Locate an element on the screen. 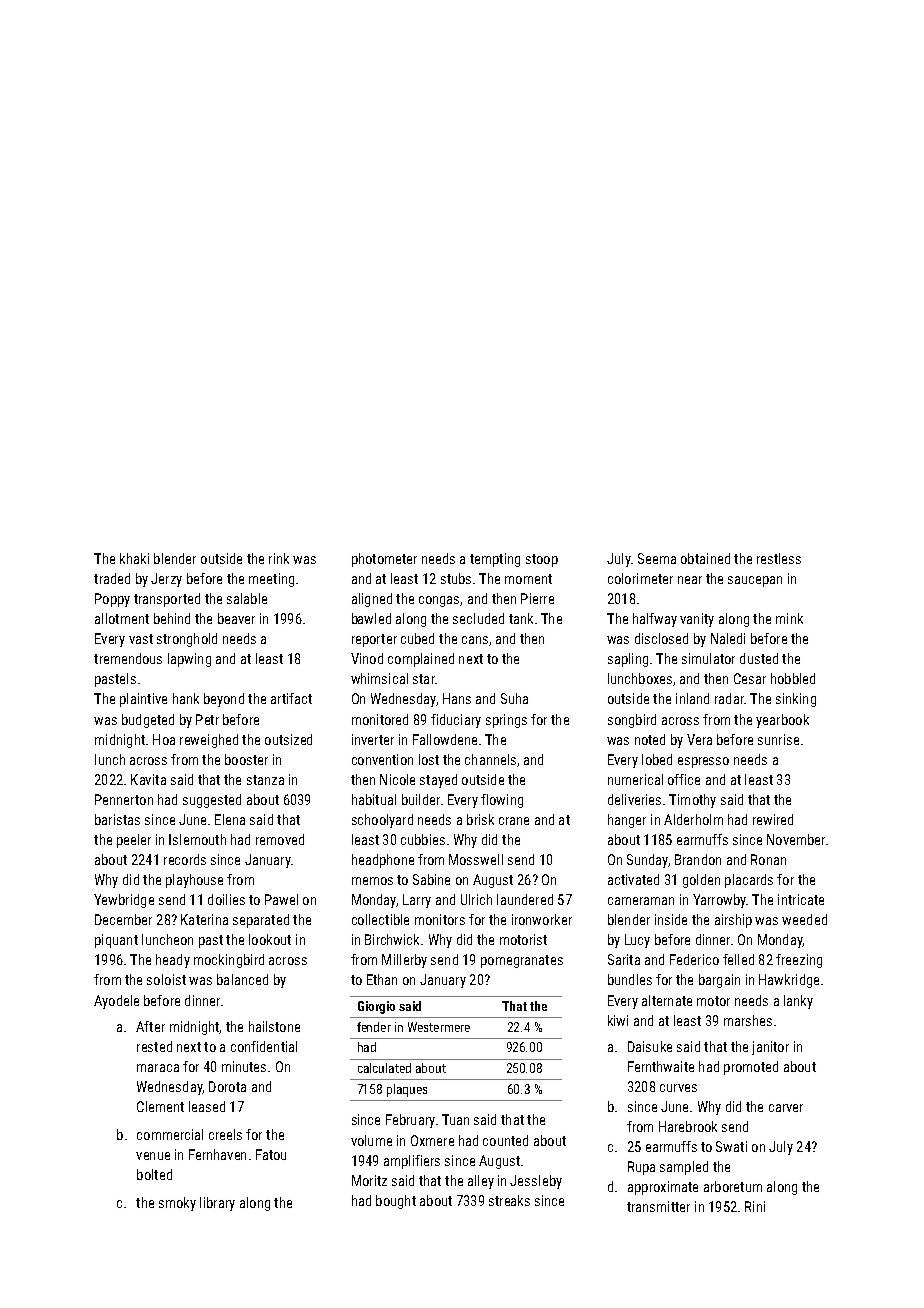  janitor is located at coordinates (770, 1048).
